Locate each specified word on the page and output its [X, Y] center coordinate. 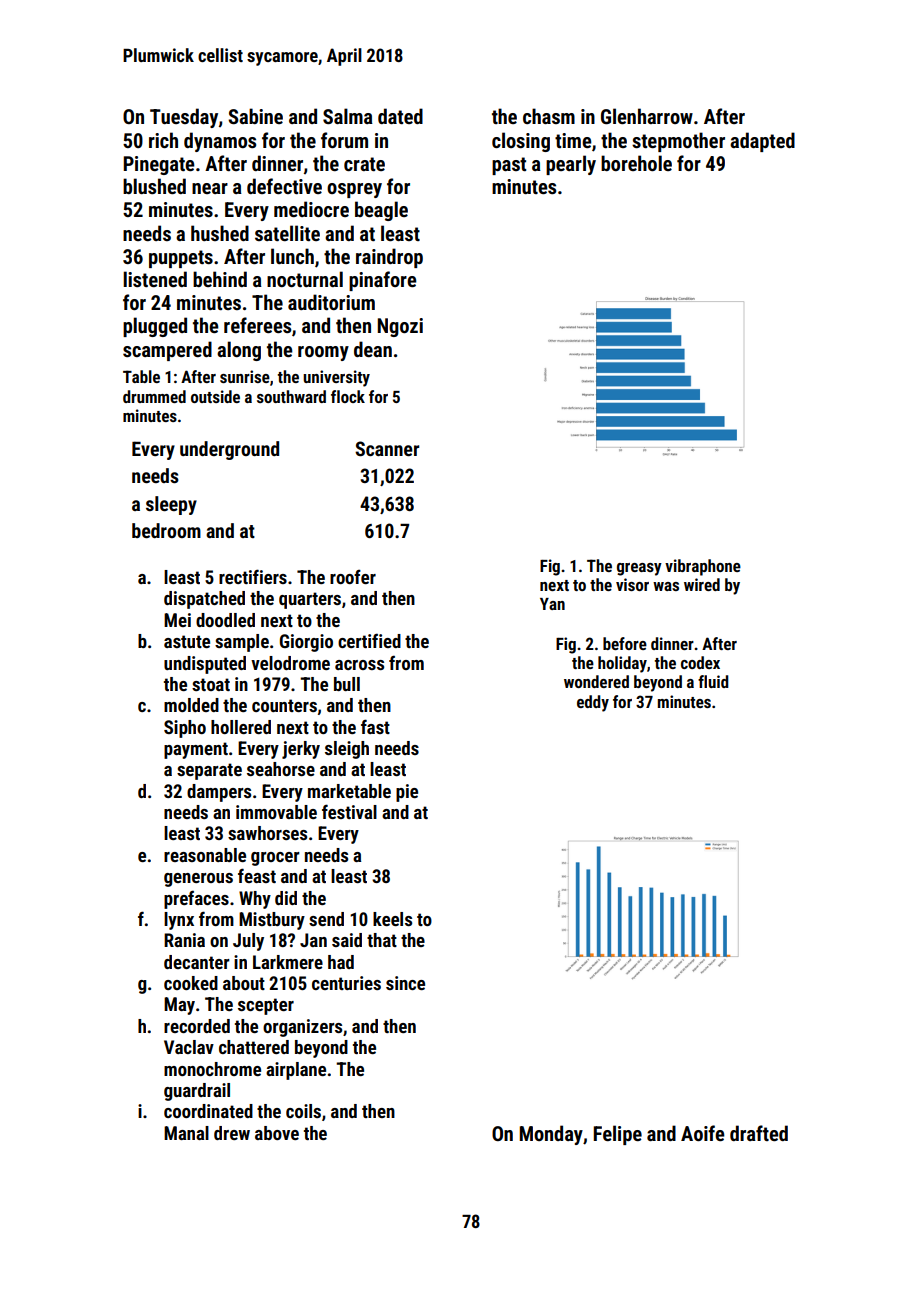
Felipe [617, 1135]
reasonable [205, 855]
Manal [186, 1133]
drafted [759, 1133]
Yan [552, 604]
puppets [181, 259]
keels [392, 919]
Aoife [703, 1133]
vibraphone [703, 567]
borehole [636, 163]
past [509, 166]
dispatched [204, 600]
